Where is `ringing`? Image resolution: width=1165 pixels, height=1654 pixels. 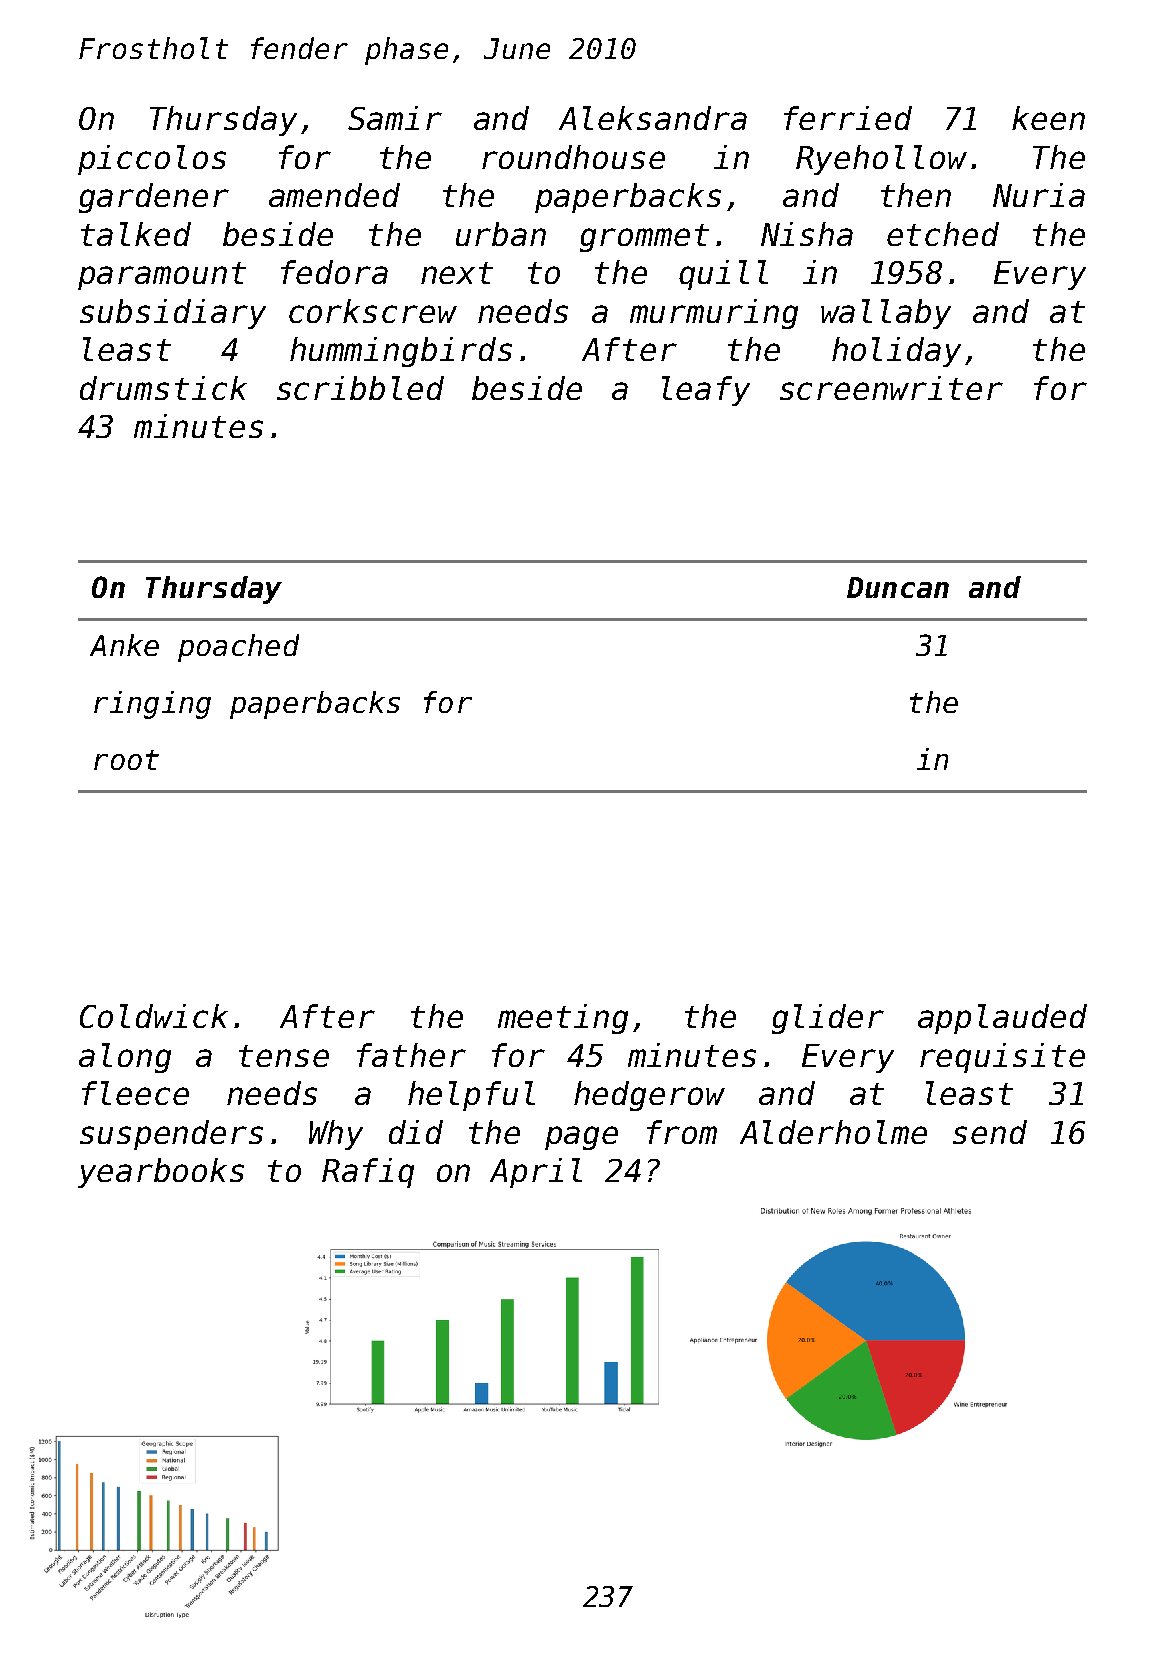
ringing is located at coordinates (152, 705).
